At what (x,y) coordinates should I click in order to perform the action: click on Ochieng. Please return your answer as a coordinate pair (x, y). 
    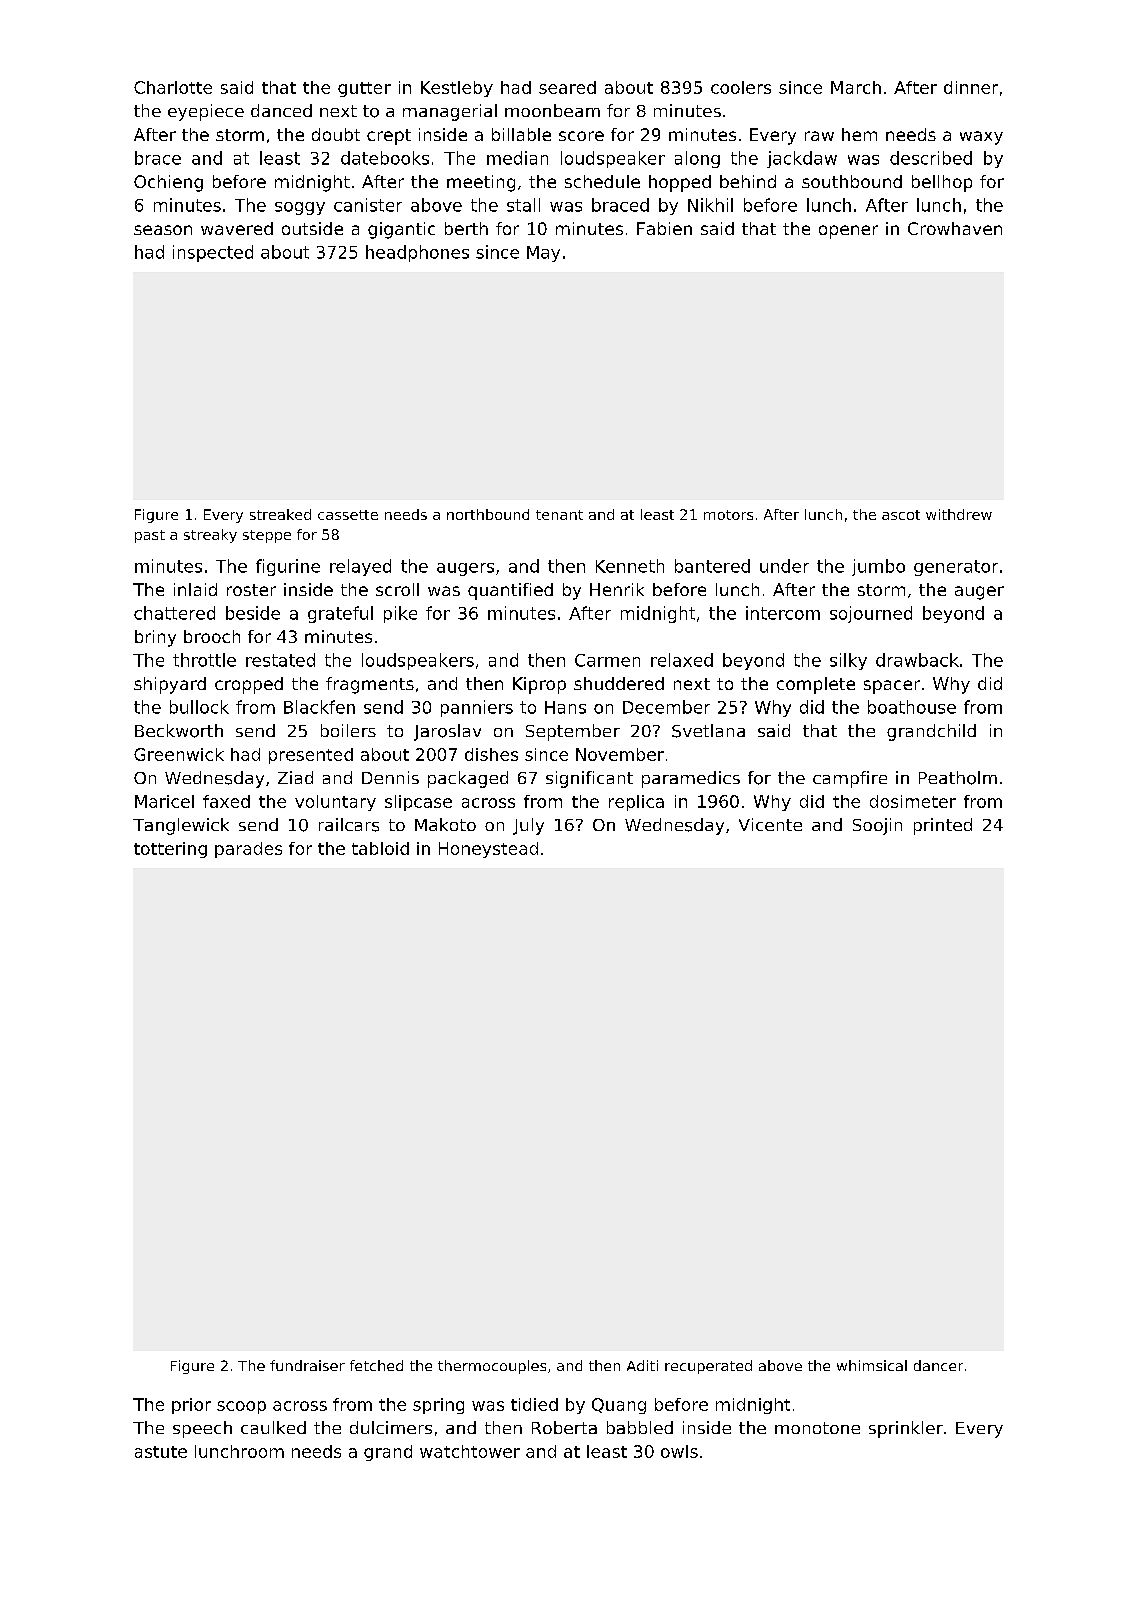
    Looking at the image, I should click on (168, 183).
